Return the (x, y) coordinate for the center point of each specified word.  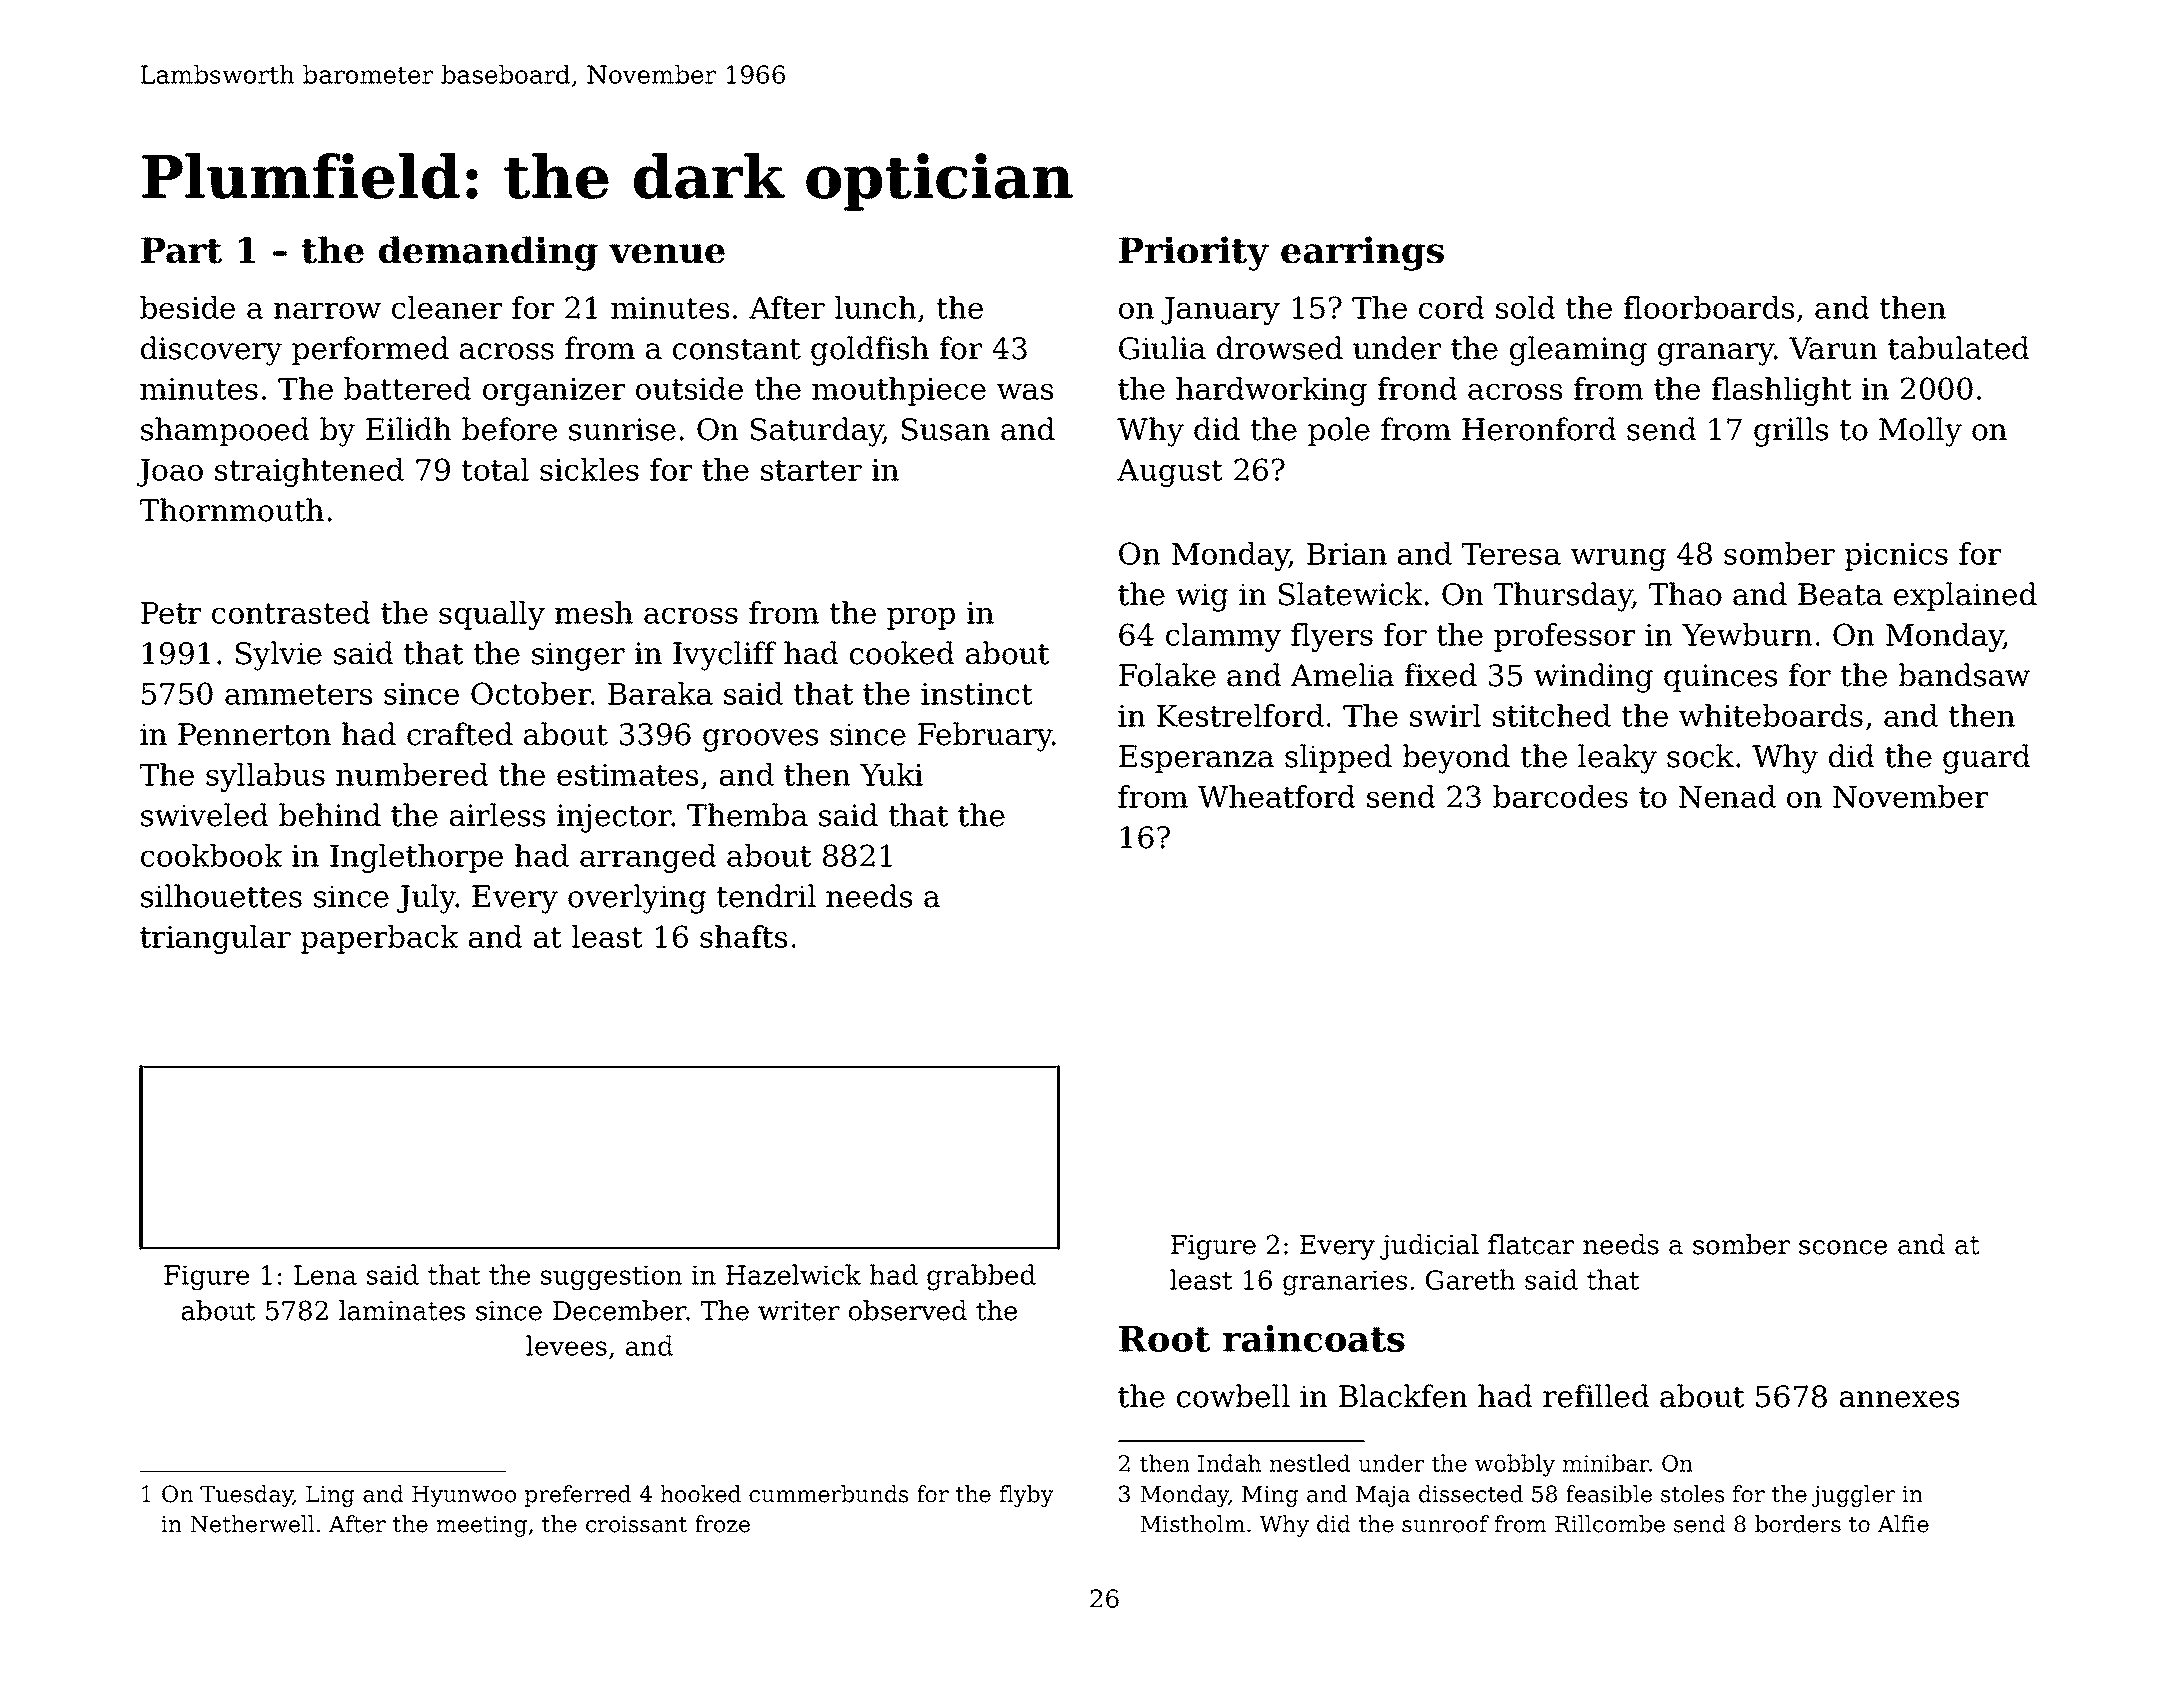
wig (1202, 597)
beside (187, 307)
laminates (402, 1310)
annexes (1899, 1399)
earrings (1362, 253)
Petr (171, 613)
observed (908, 1310)
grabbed (981, 1277)
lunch (875, 307)
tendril (766, 896)
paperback (379, 939)
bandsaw (1964, 675)
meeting (482, 1526)
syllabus (265, 777)
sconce (1843, 1247)
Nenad (1727, 796)
